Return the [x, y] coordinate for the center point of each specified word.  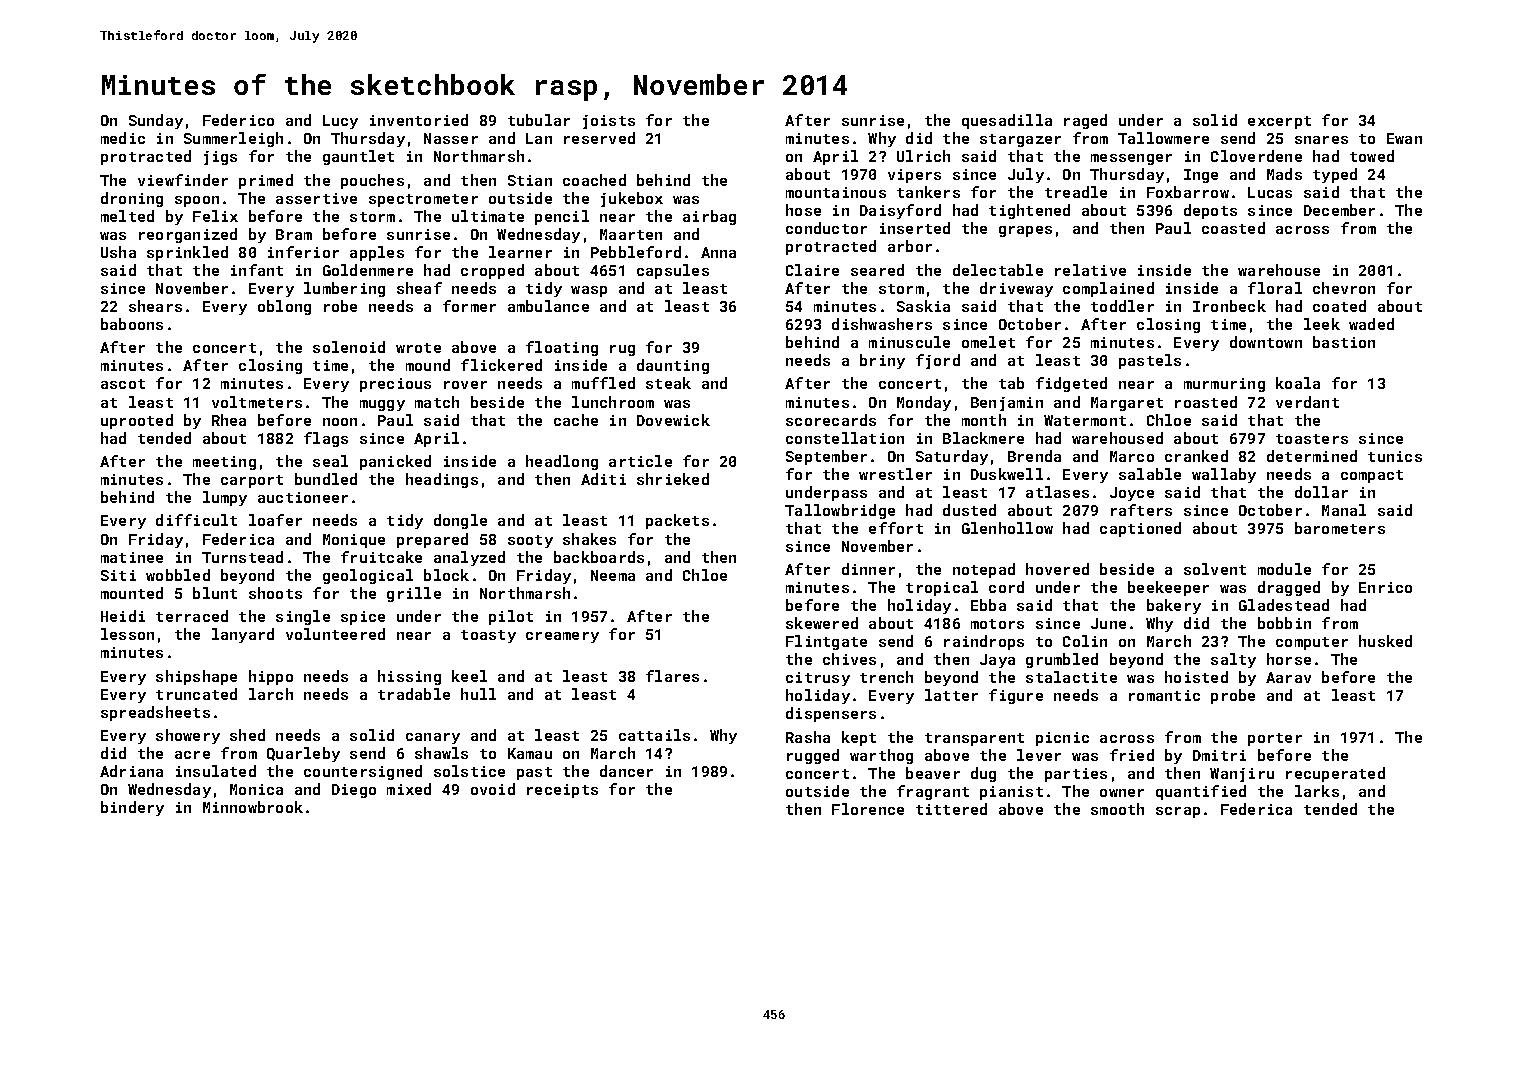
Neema [613, 575]
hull [478, 694]
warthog [881, 756]
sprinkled [187, 253]
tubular [539, 120]
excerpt [1279, 122]
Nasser [451, 138]
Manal [1344, 510]
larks [1317, 791]
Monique [354, 541]
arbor [910, 246]
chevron [1344, 288]
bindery [132, 808]
